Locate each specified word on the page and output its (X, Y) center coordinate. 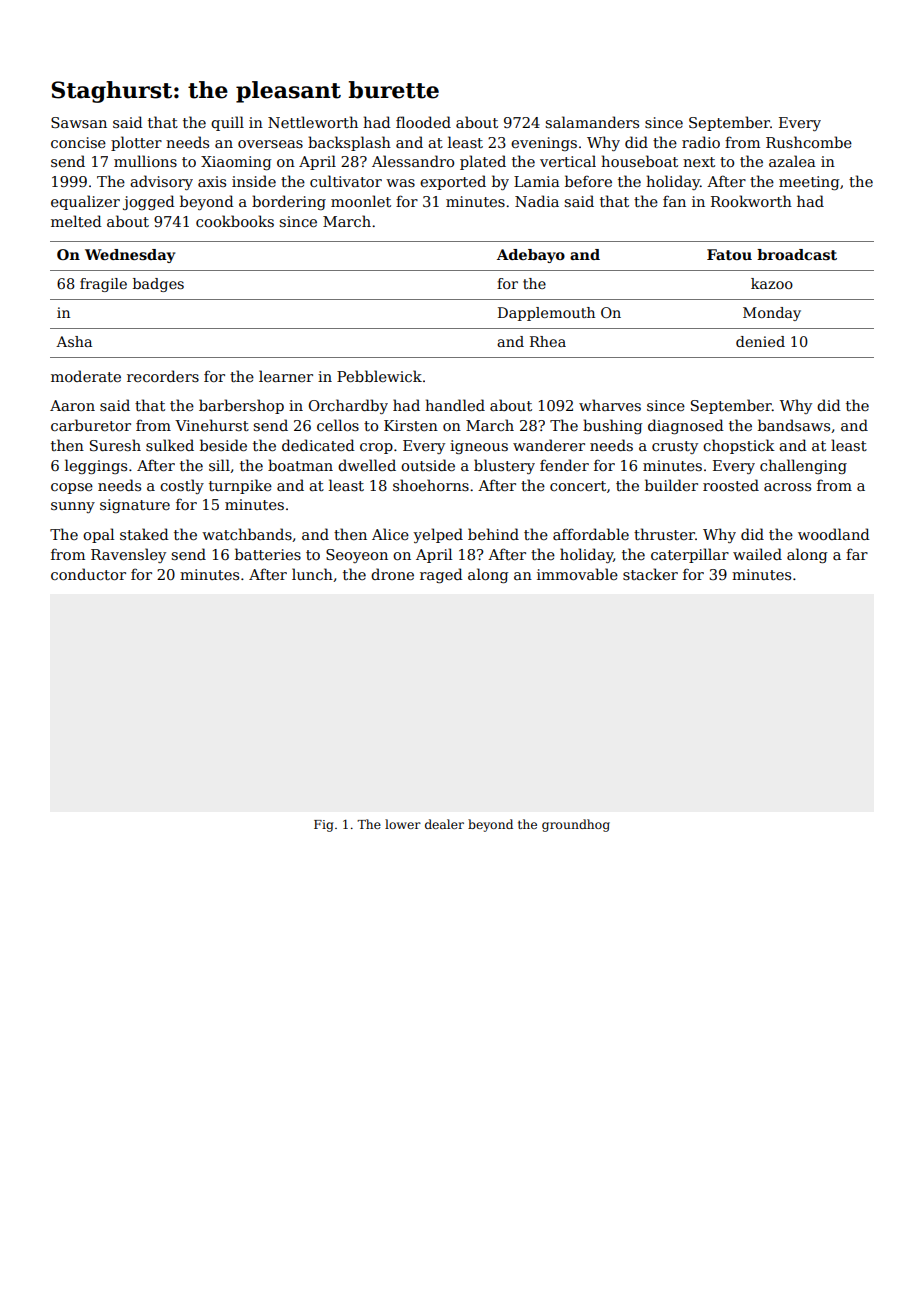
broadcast (797, 254)
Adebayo (531, 256)
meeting (809, 183)
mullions (145, 161)
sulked (170, 445)
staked (144, 534)
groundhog (576, 825)
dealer (444, 824)
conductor (88, 574)
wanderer (549, 445)
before (588, 181)
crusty (675, 447)
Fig (323, 826)
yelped (438, 535)
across (787, 487)
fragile (103, 285)
